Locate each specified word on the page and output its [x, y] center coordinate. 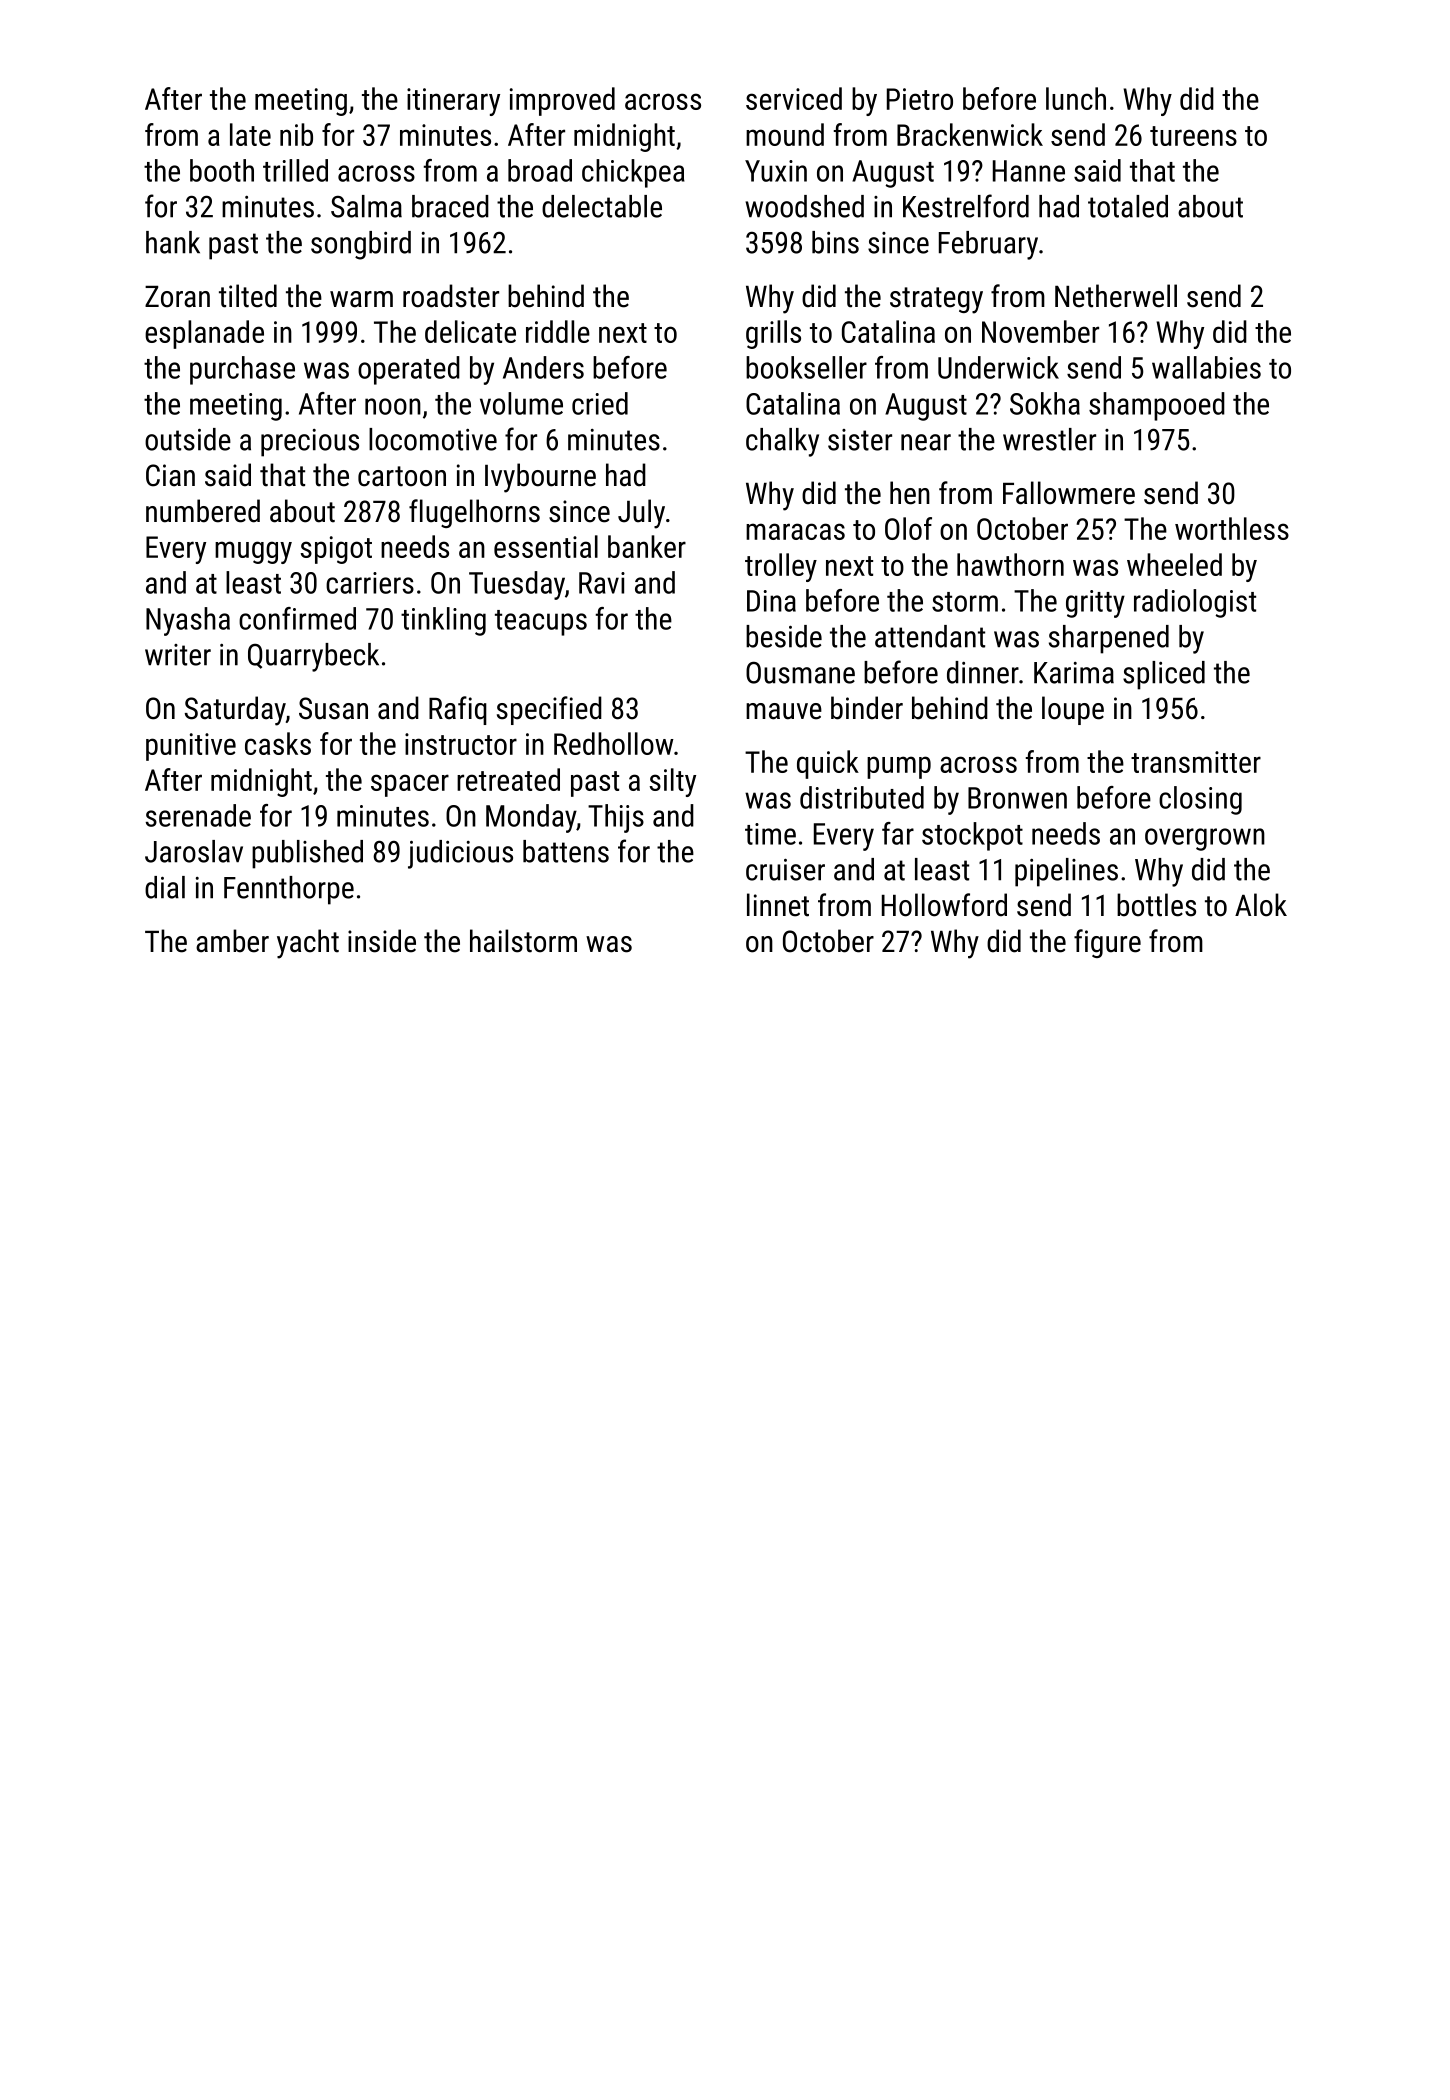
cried [600, 403]
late [250, 134]
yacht [308, 944]
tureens [1193, 136]
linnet [778, 905]
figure [1107, 943]
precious [310, 443]
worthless [1232, 528]
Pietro [920, 99]
